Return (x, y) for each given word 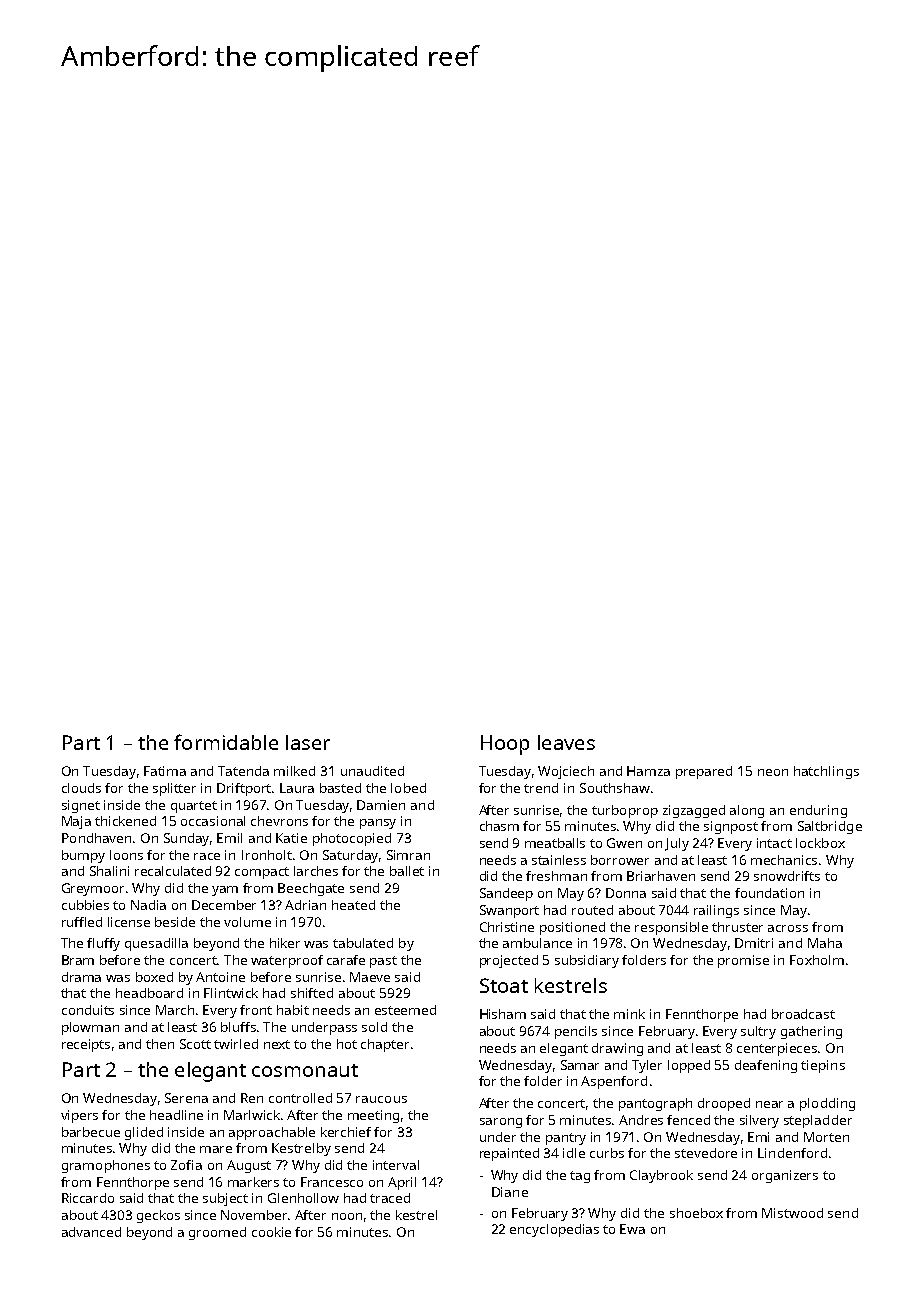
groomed (217, 1233)
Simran (408, 855)
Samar (580, 1065)
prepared (704, 772)
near (769, 1104)
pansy (378, 824)
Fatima (165, 771)
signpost (731, 827)
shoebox (696, 1213)
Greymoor (93, 889)
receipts (86, 1045)
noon (347, 1216)
